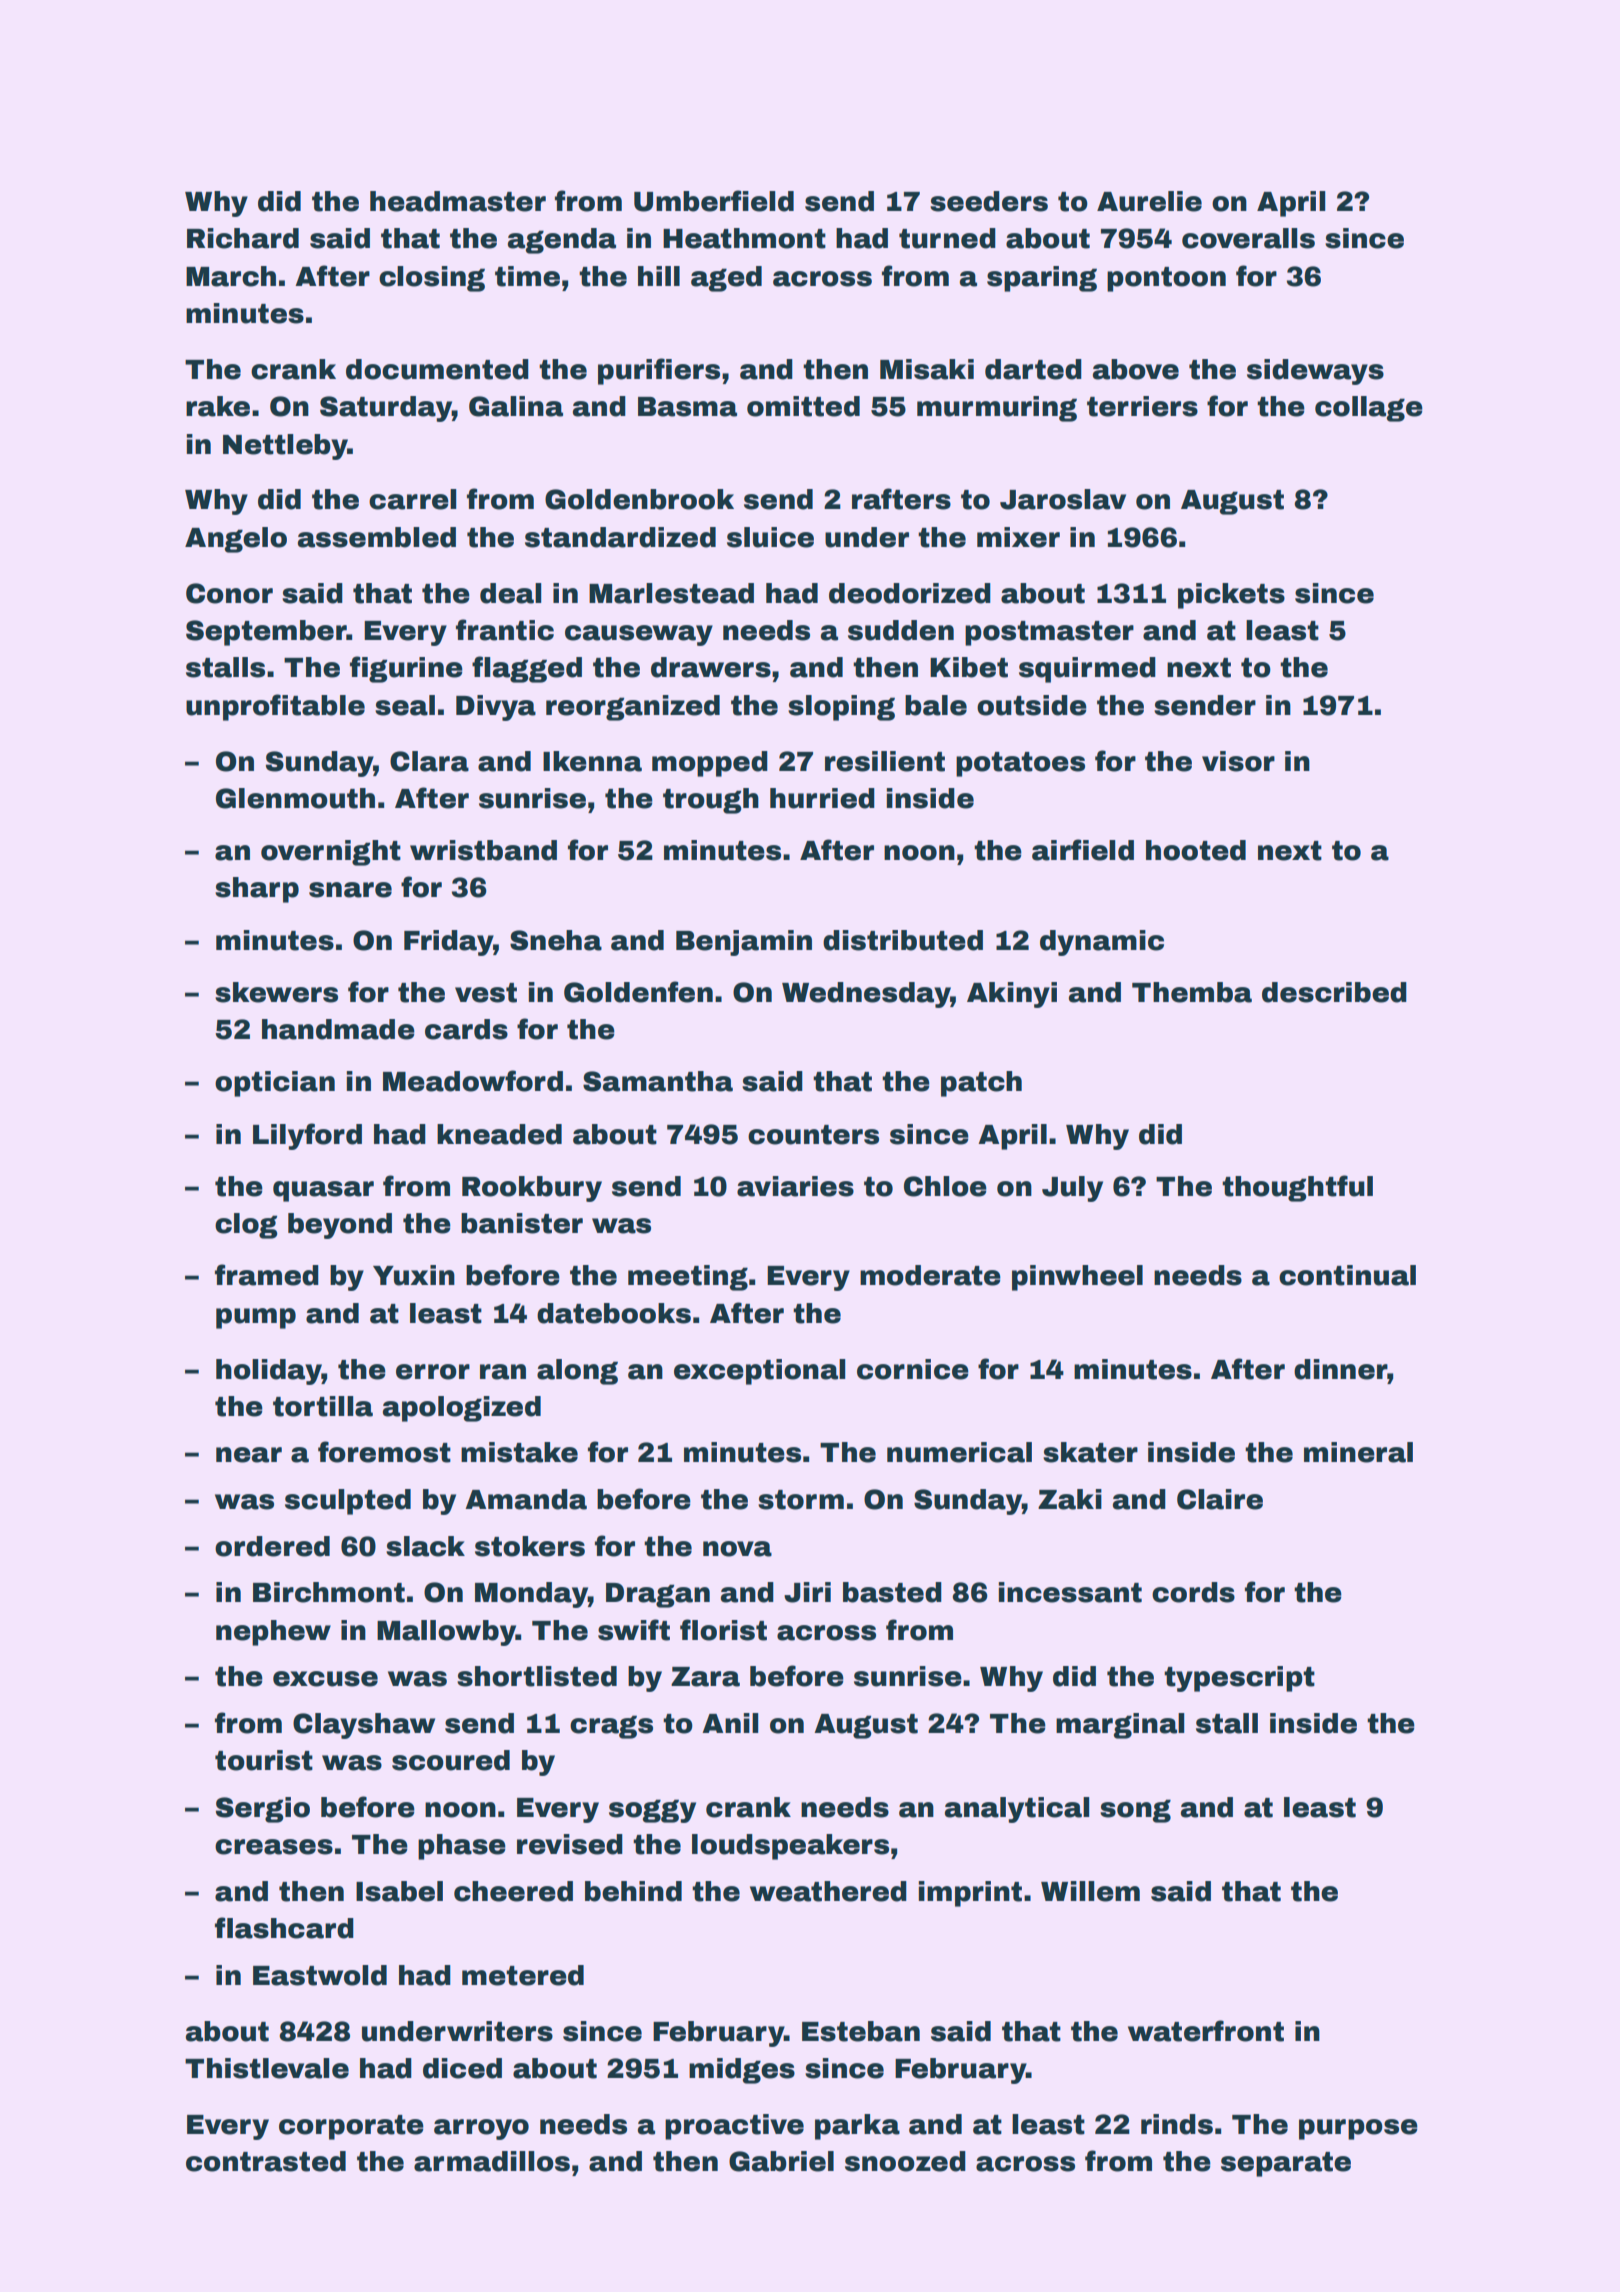 This screenshot has width=1620, height=2292. Describe the element at coordinates (458, 201) in the screenshot. I see `headmaster` at that location.
